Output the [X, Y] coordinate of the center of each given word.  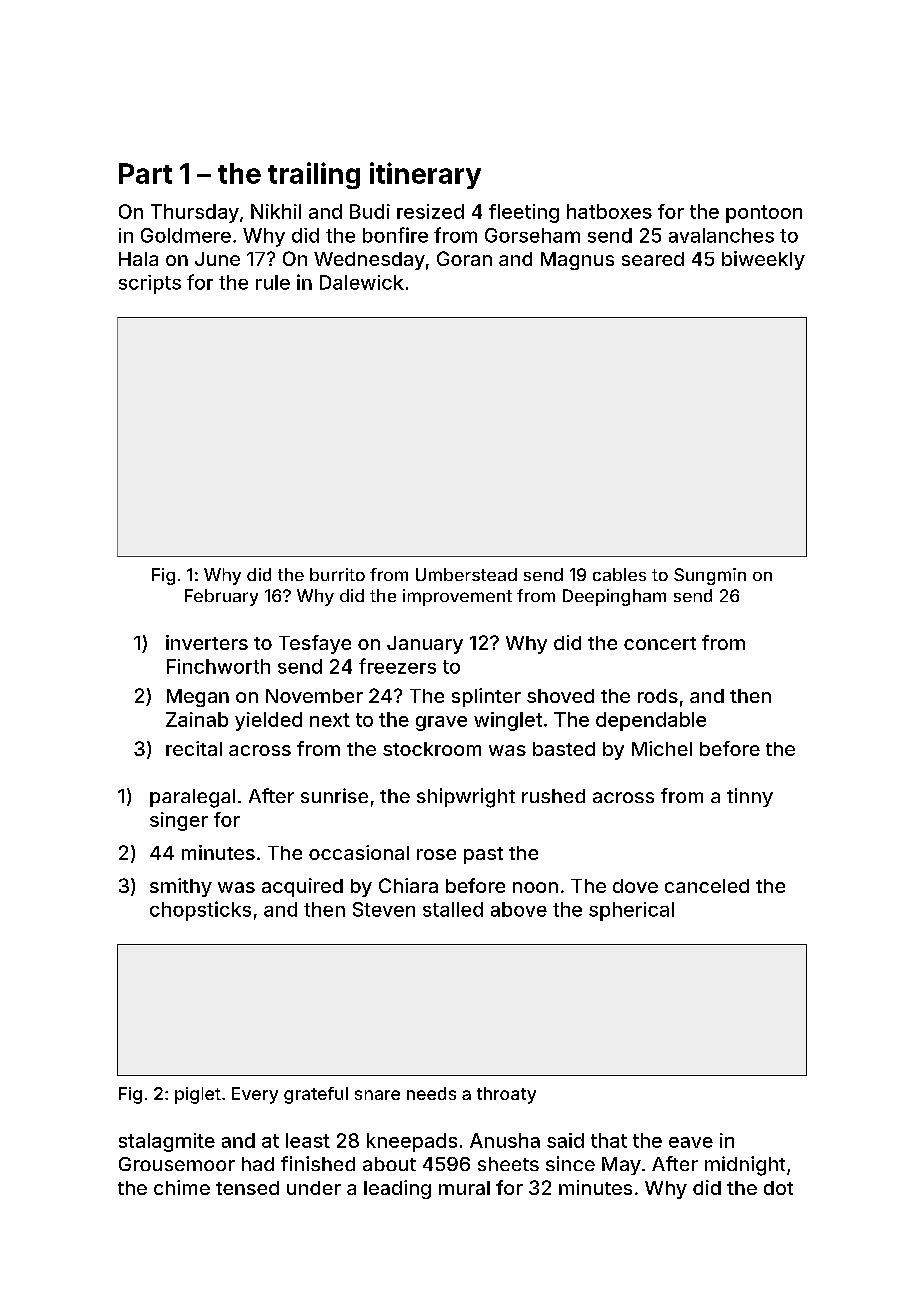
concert [660, 643]
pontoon [764, 214]
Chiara [408, 885]
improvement [457, 597]
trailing [314, 175]
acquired [302, 887]
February [221, 597]
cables [619, 574]
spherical [631, 911]
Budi [370, 211]
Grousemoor [177, 1164]
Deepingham [614, 597]
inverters [207, 642]
